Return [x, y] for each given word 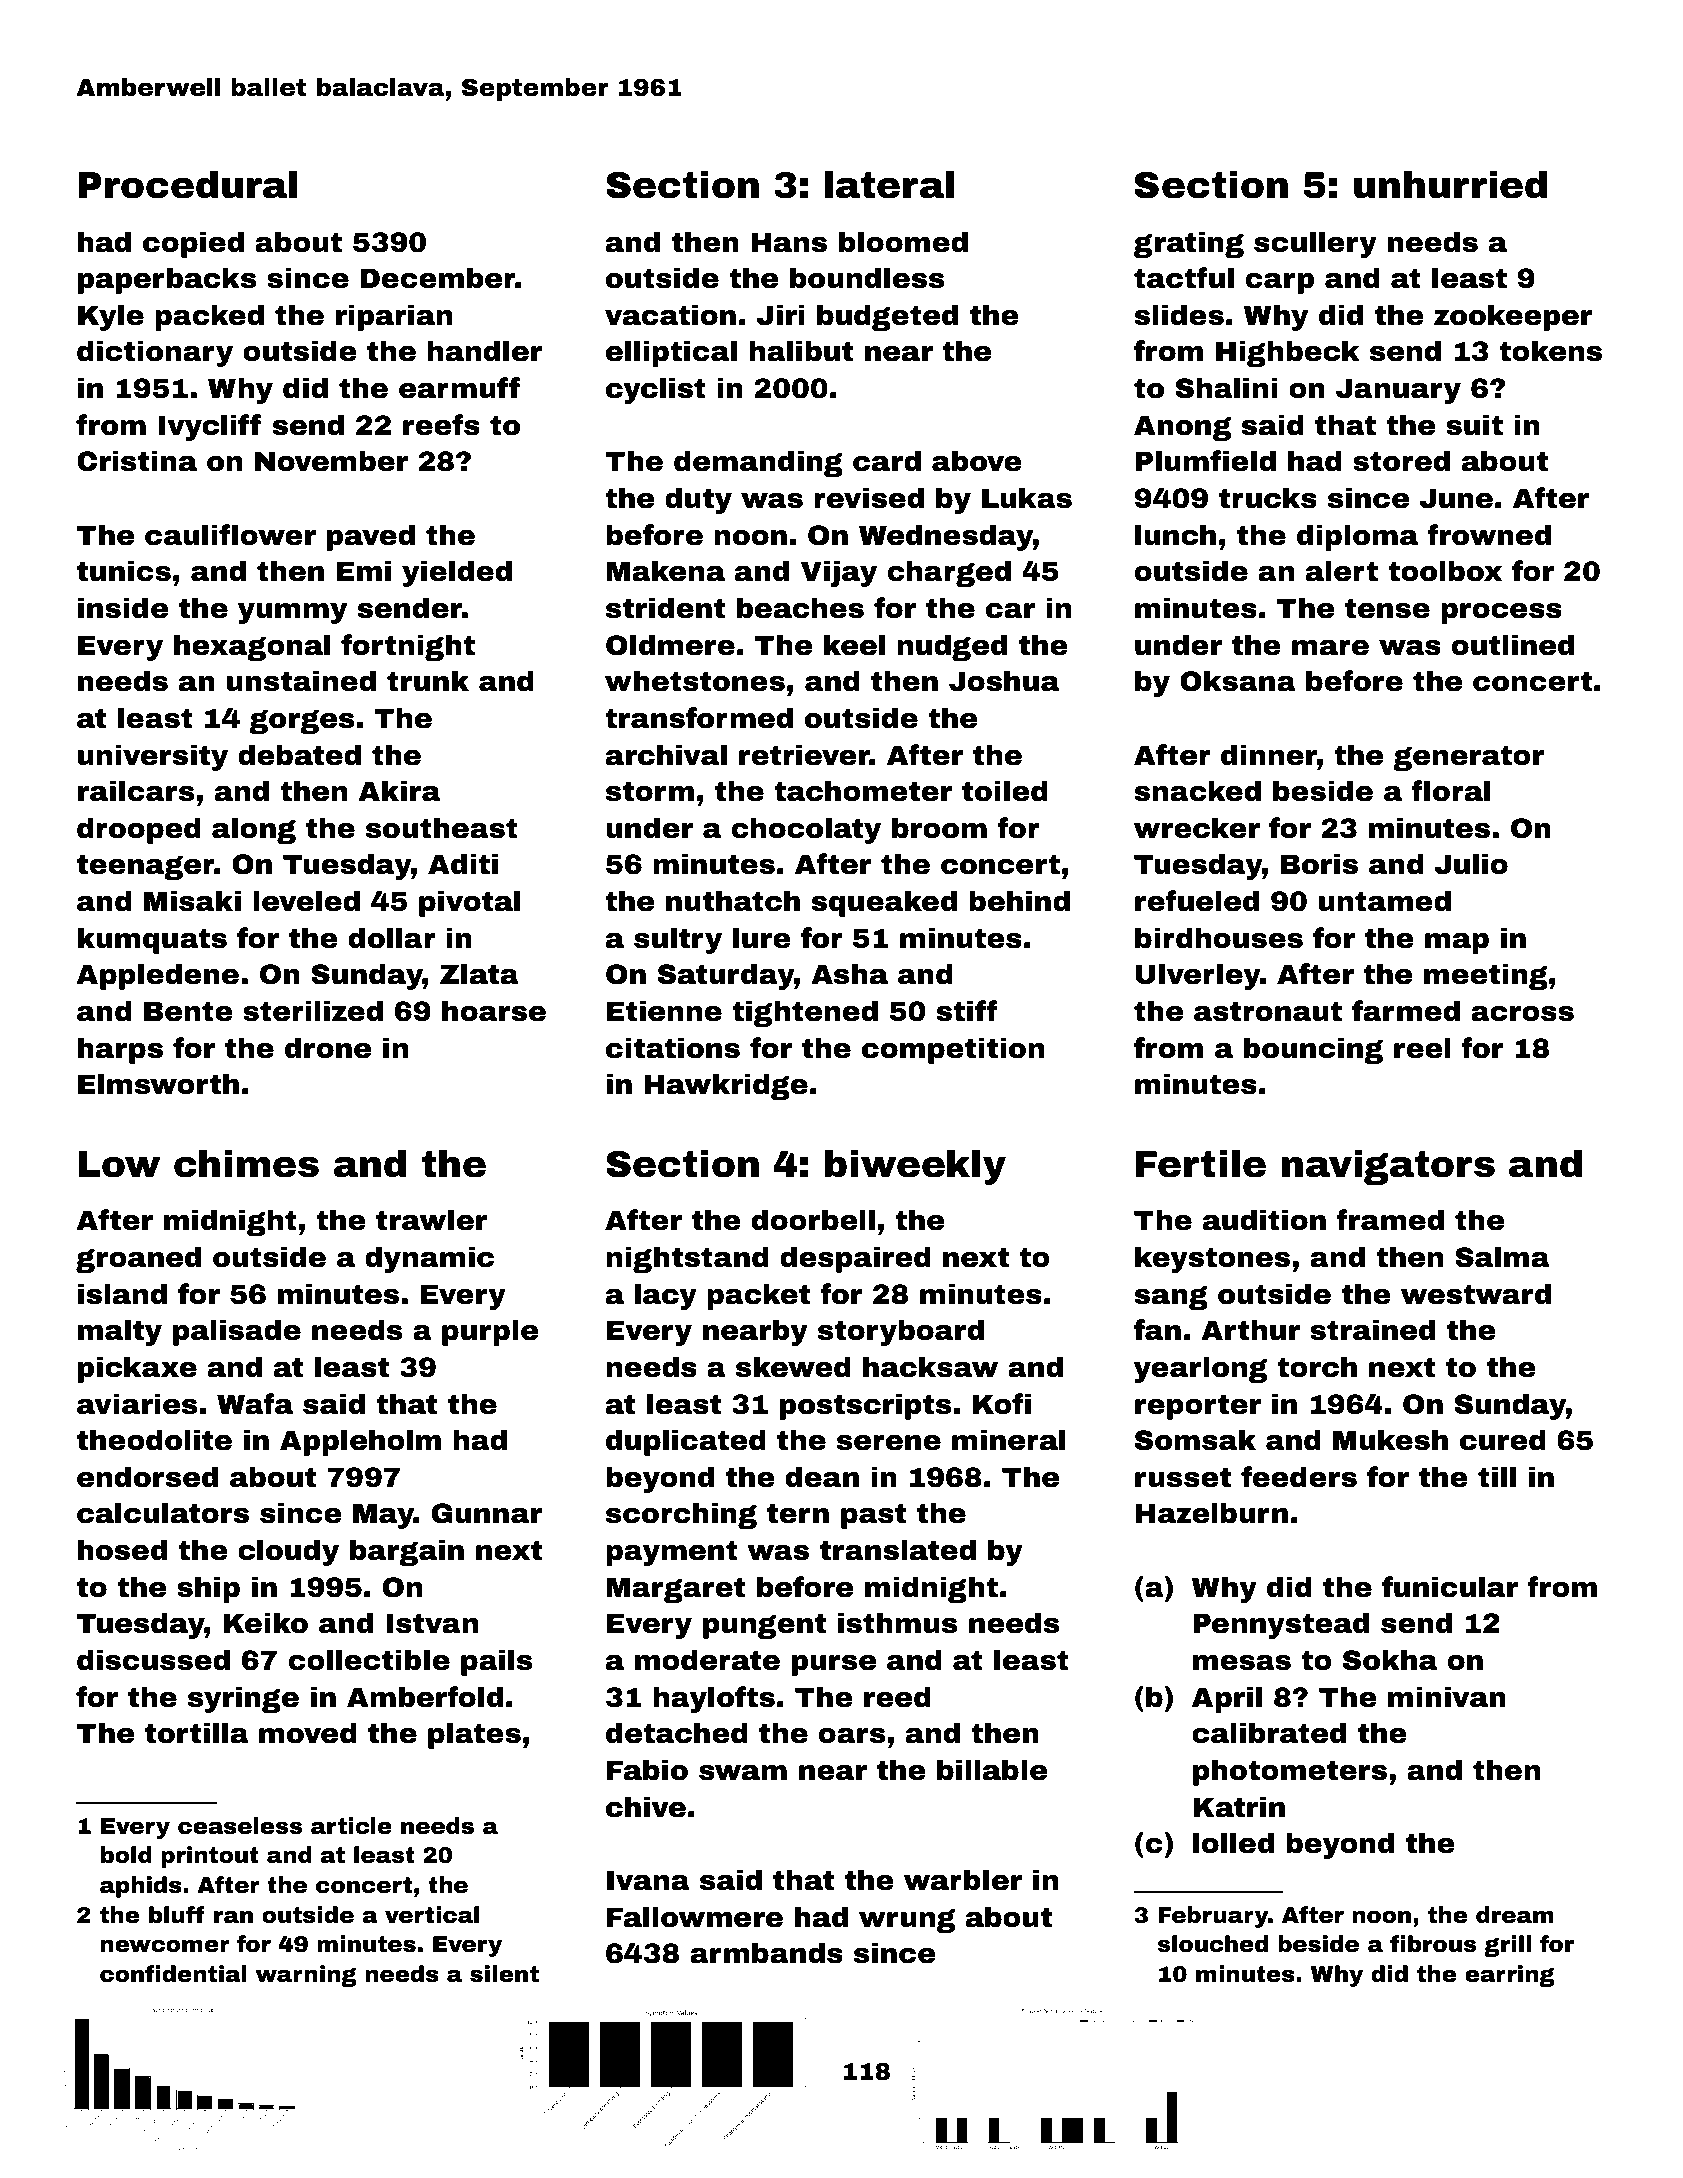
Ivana [648, 1880]
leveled [306, 901]
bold [126, 1855]
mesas [1242, 1663]
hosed [122, 1550]
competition [953, 1050]
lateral [889, 185]
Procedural [188, 185]
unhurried [1450, 185]
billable [992, 1770]
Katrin [1239, 1807]
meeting [1486, 976]
